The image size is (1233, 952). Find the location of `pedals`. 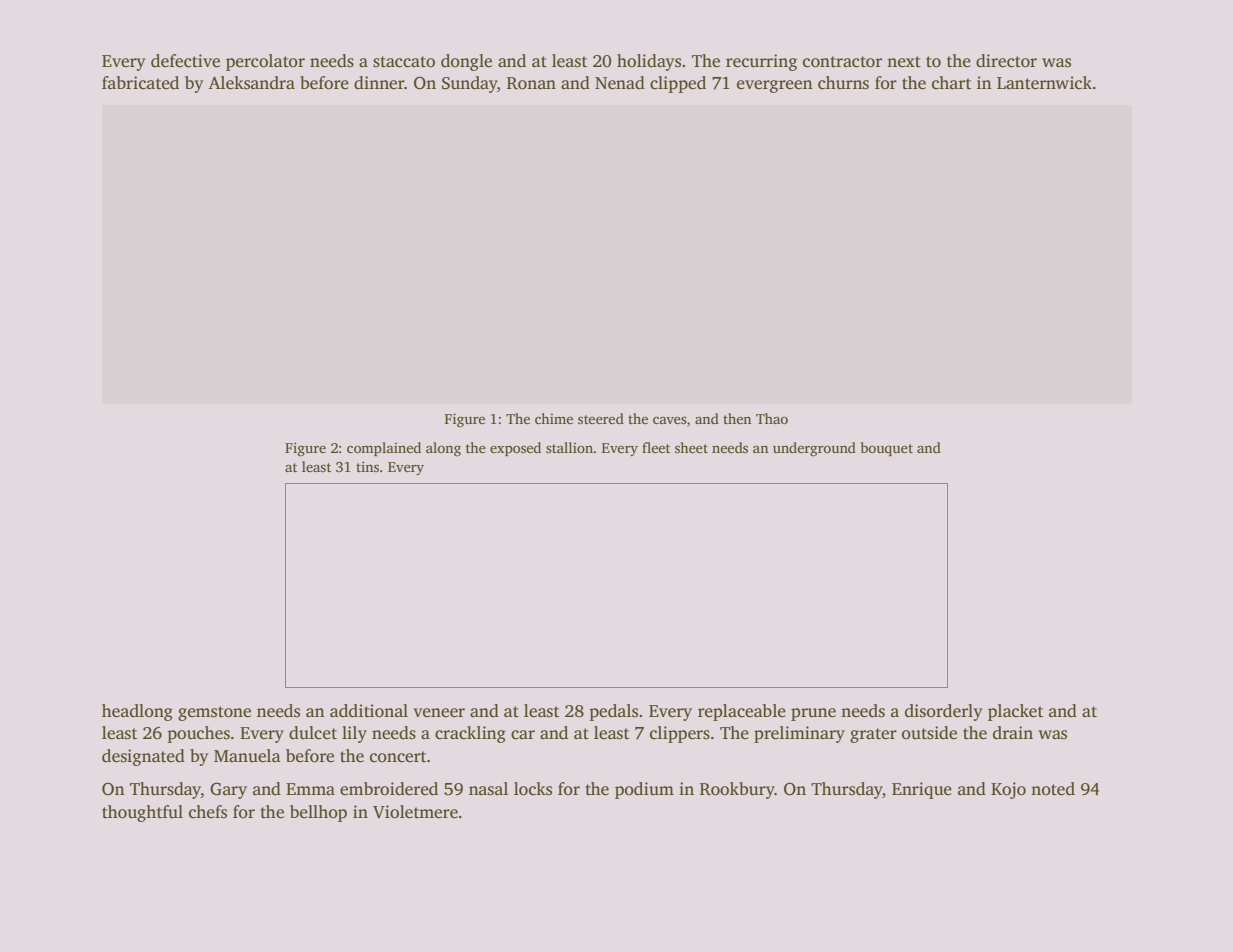

pedals is located at coordinates (613, 712).
